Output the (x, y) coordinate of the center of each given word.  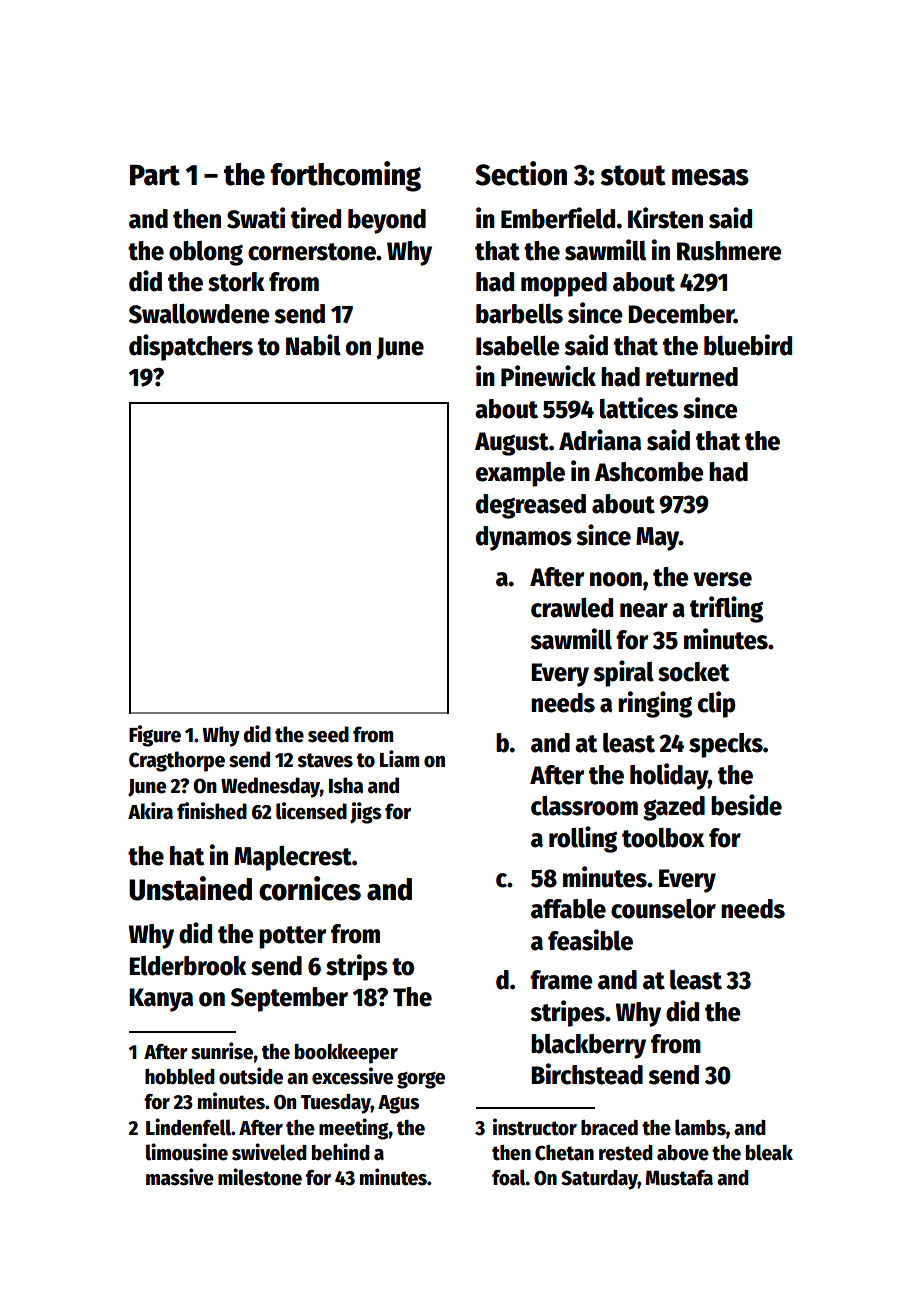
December (681, 314)
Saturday (599, 1180)
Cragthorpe (177, 761)
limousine (187, 1152)
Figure (155, 736)
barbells (519, 314)
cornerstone (312, 252)
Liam (399, 759)
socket (693, 672)
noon (616, 579)
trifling (726, 609)
